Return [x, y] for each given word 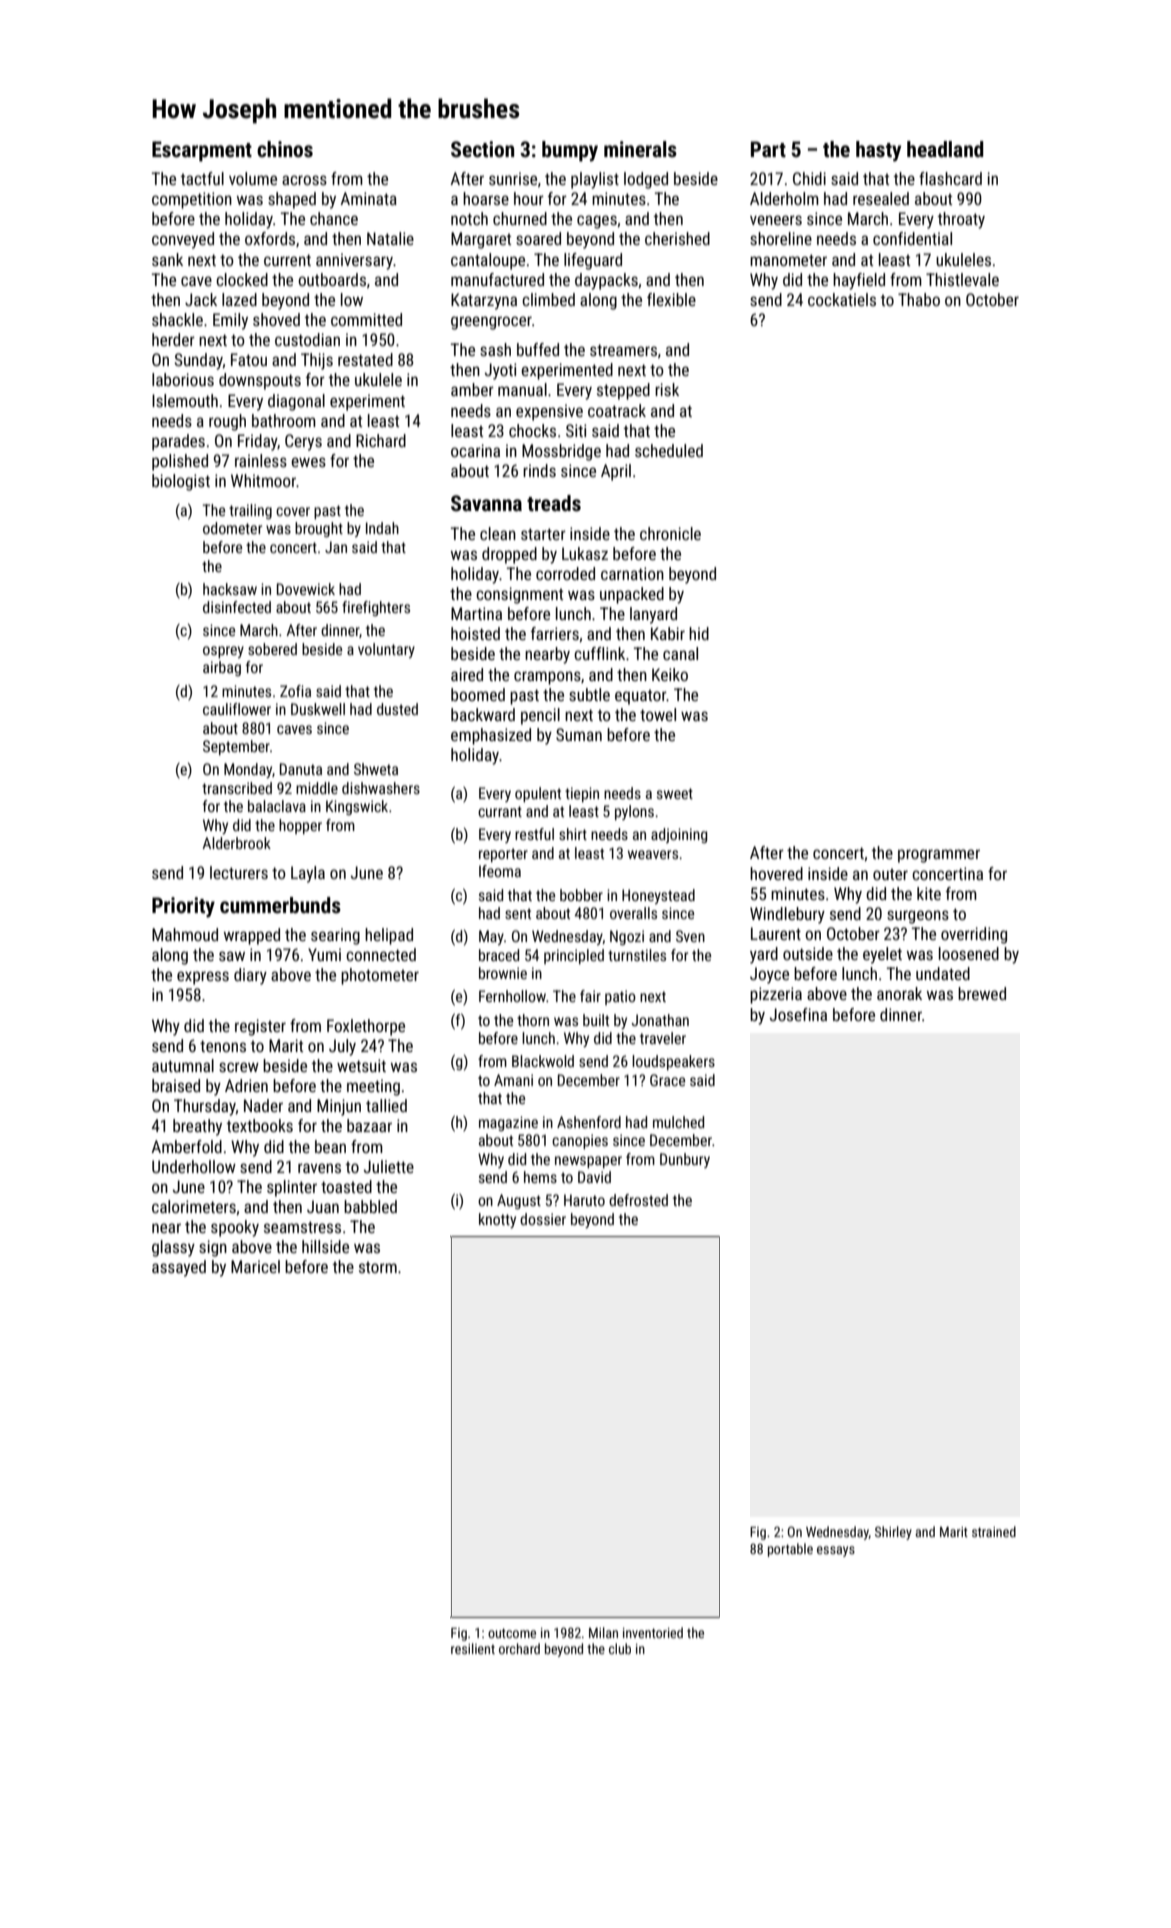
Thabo [919, 299]
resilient [473, 1648]
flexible [671, 299]
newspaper [588, 1162]
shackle [177, 319]
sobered [272, 649]
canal [680, 653]
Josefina [798, 1014]
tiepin [582, 794]
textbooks [260, 1125]
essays [836, 1551]
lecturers [239, 872]
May [491, 937]
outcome [512, 1633]
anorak [899, 993]
